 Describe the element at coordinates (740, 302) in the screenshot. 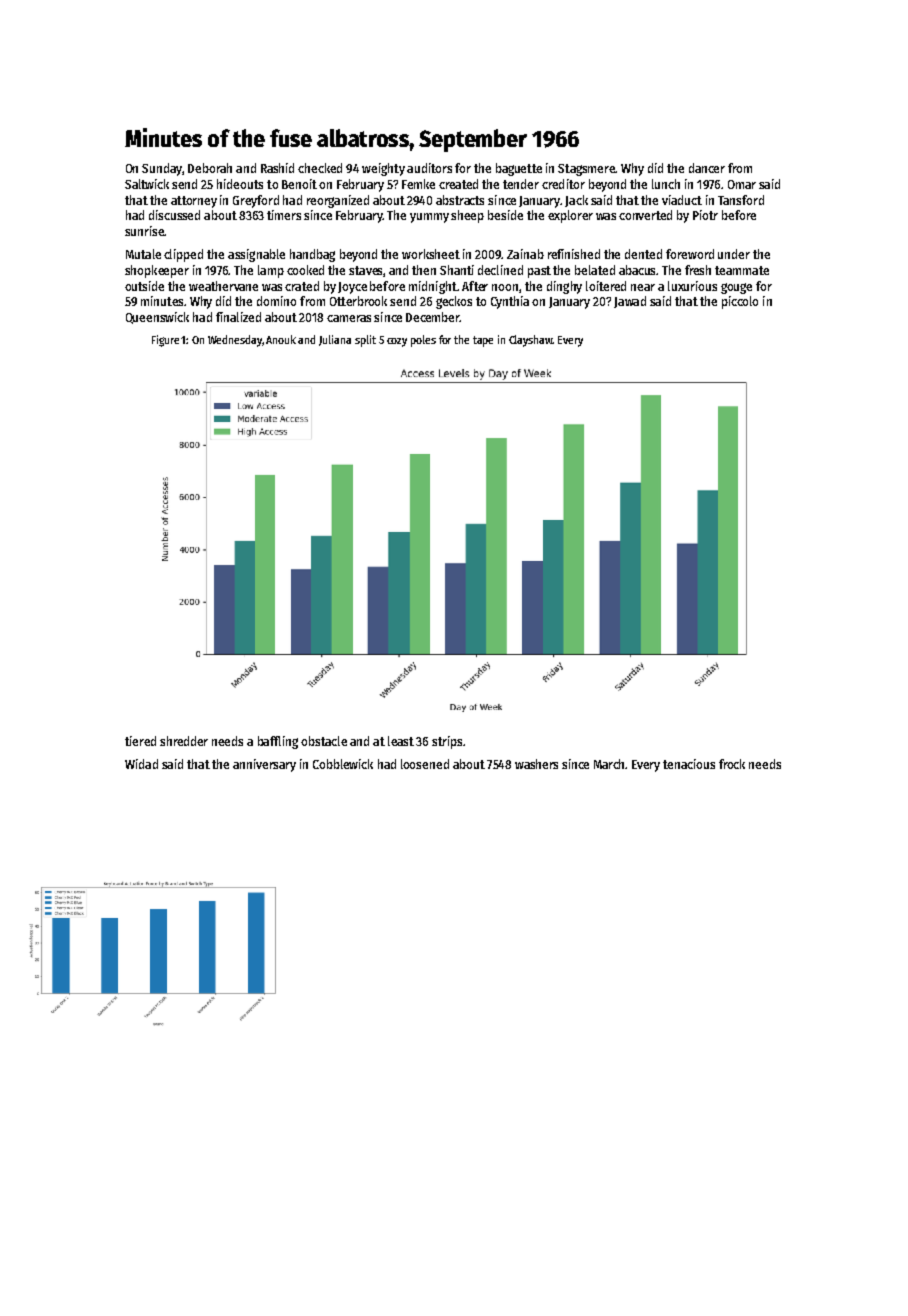

I see `piccolo` at that location.
